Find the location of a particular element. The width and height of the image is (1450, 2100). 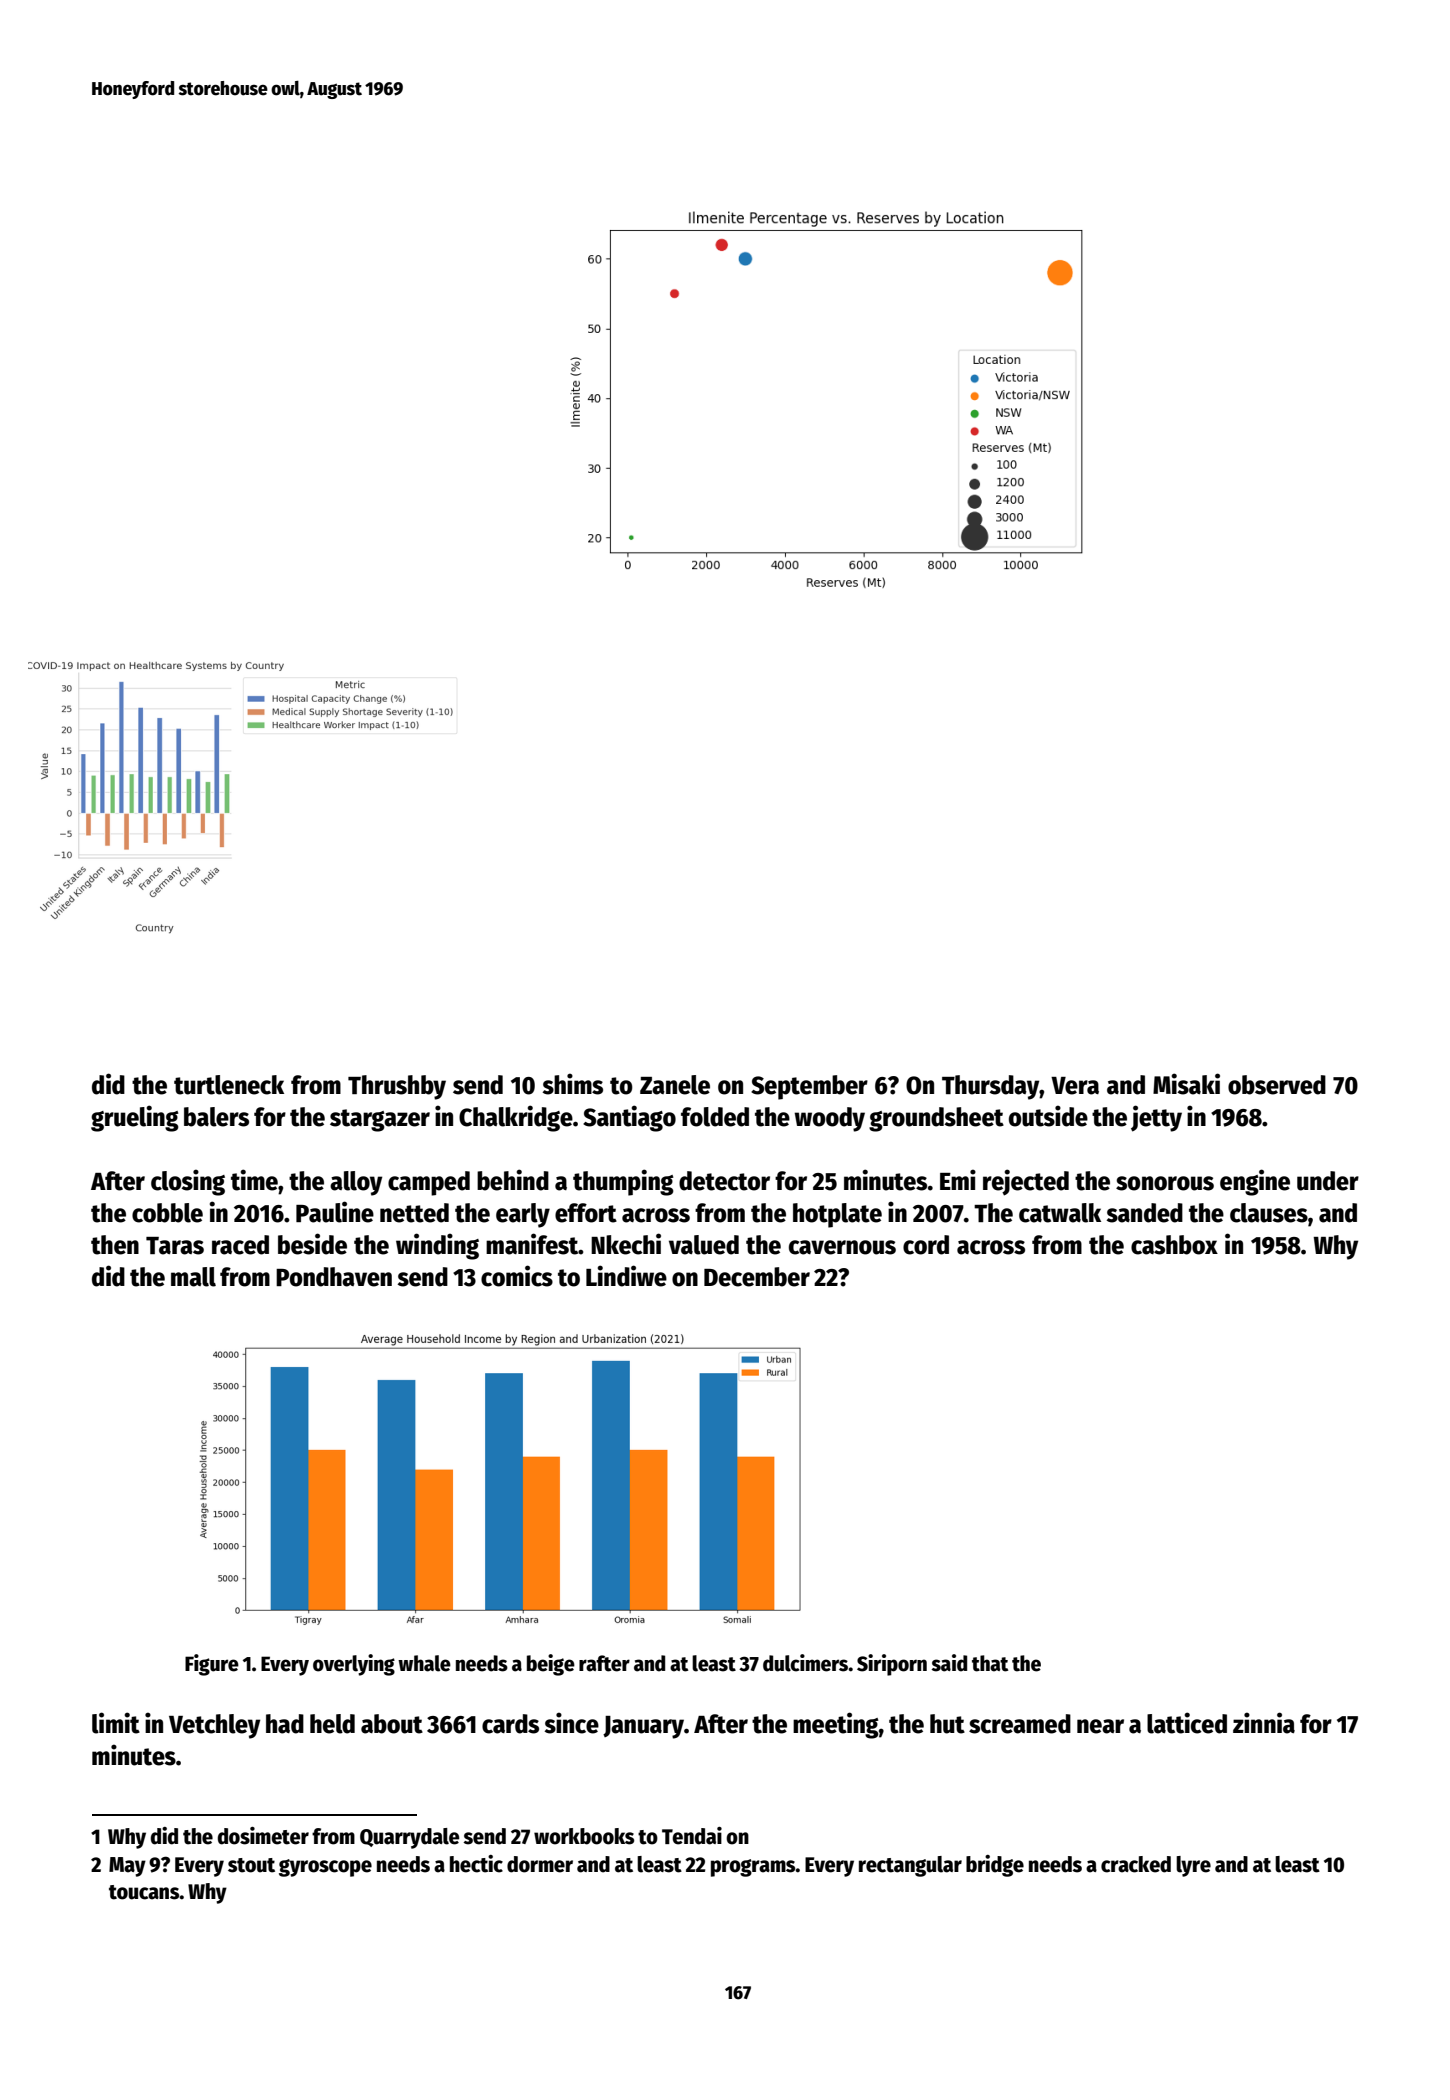

Misaki is located at coordinates (1186, 1084).
